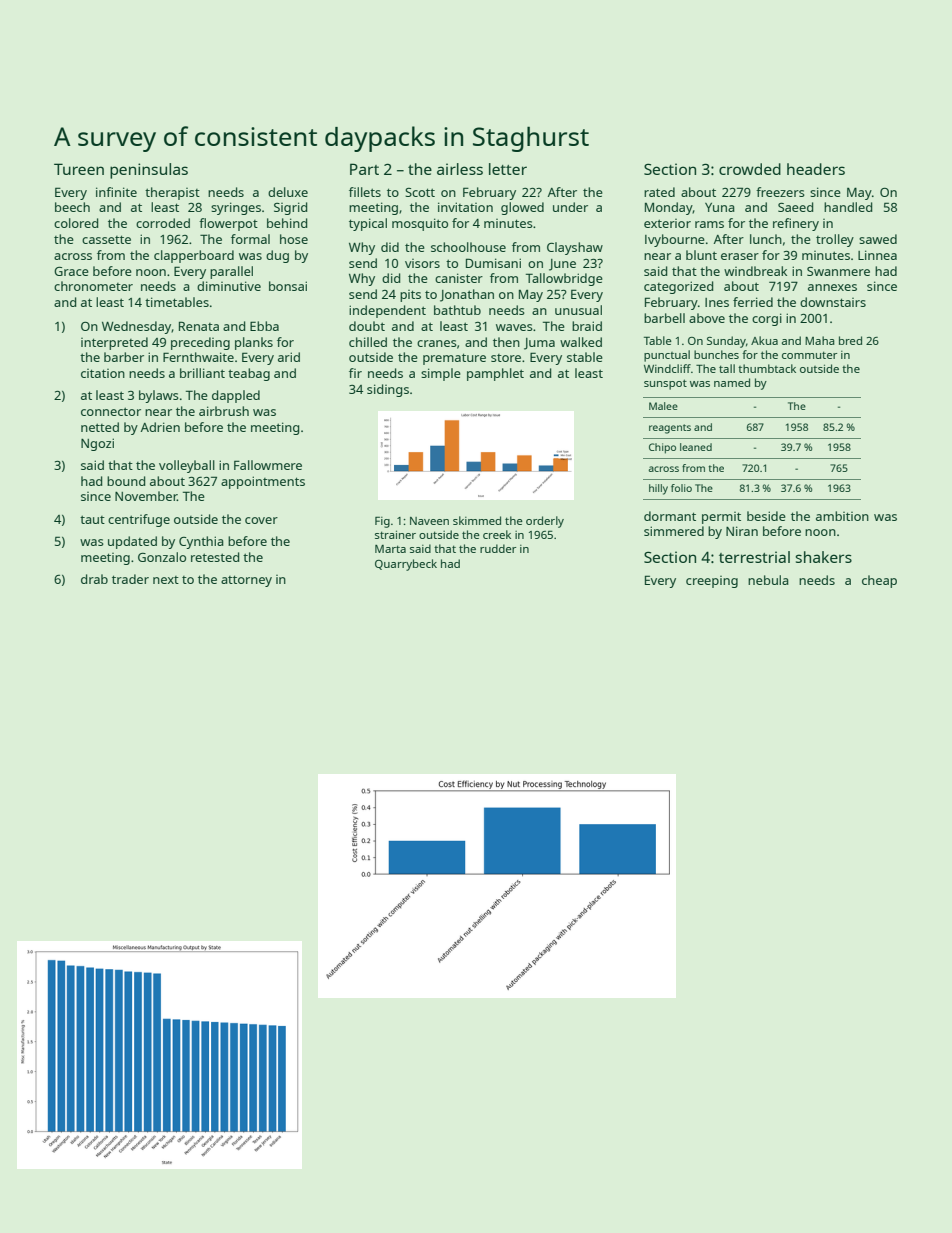 The height and width of the image is (1233, 952). I want to click on skimmed, so click(477, 520).
